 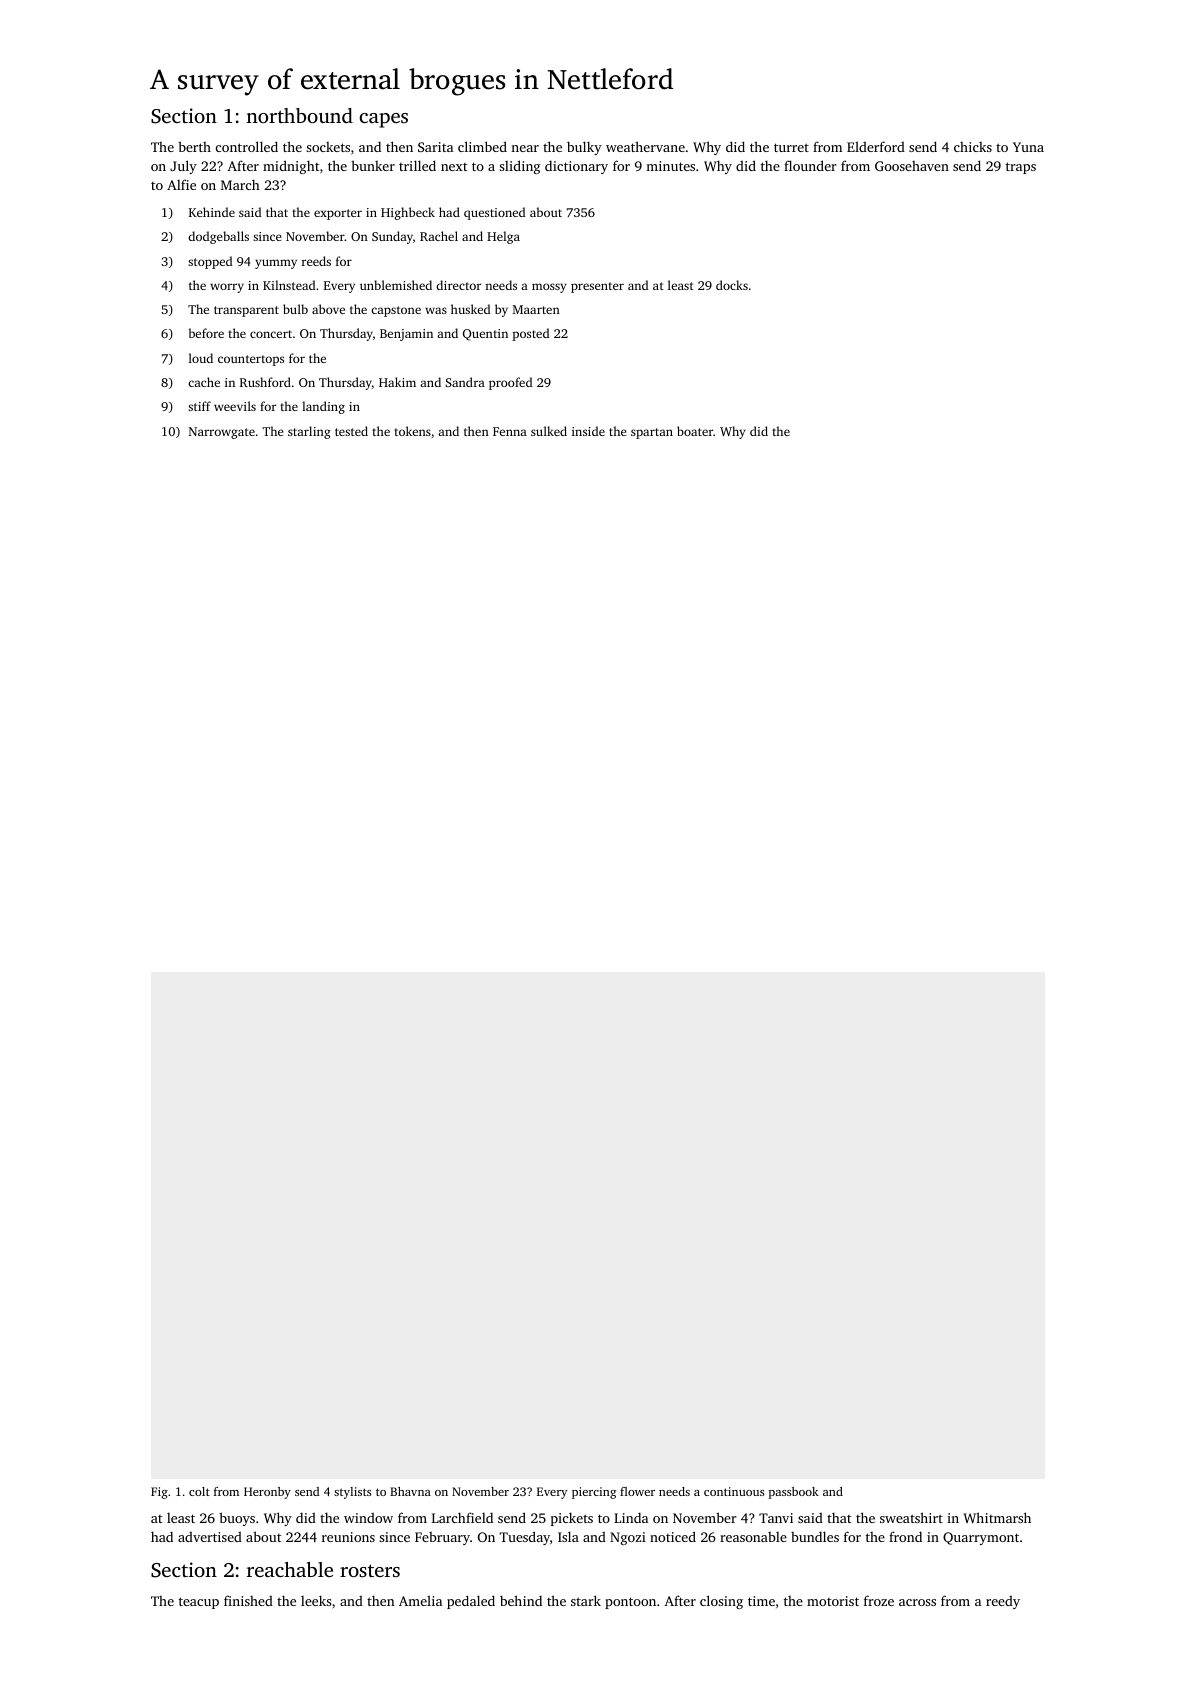 What do you see at coordinates (911, 1517) in the document?
I see `sweatshirt` at bounding box center [911, 1517].
